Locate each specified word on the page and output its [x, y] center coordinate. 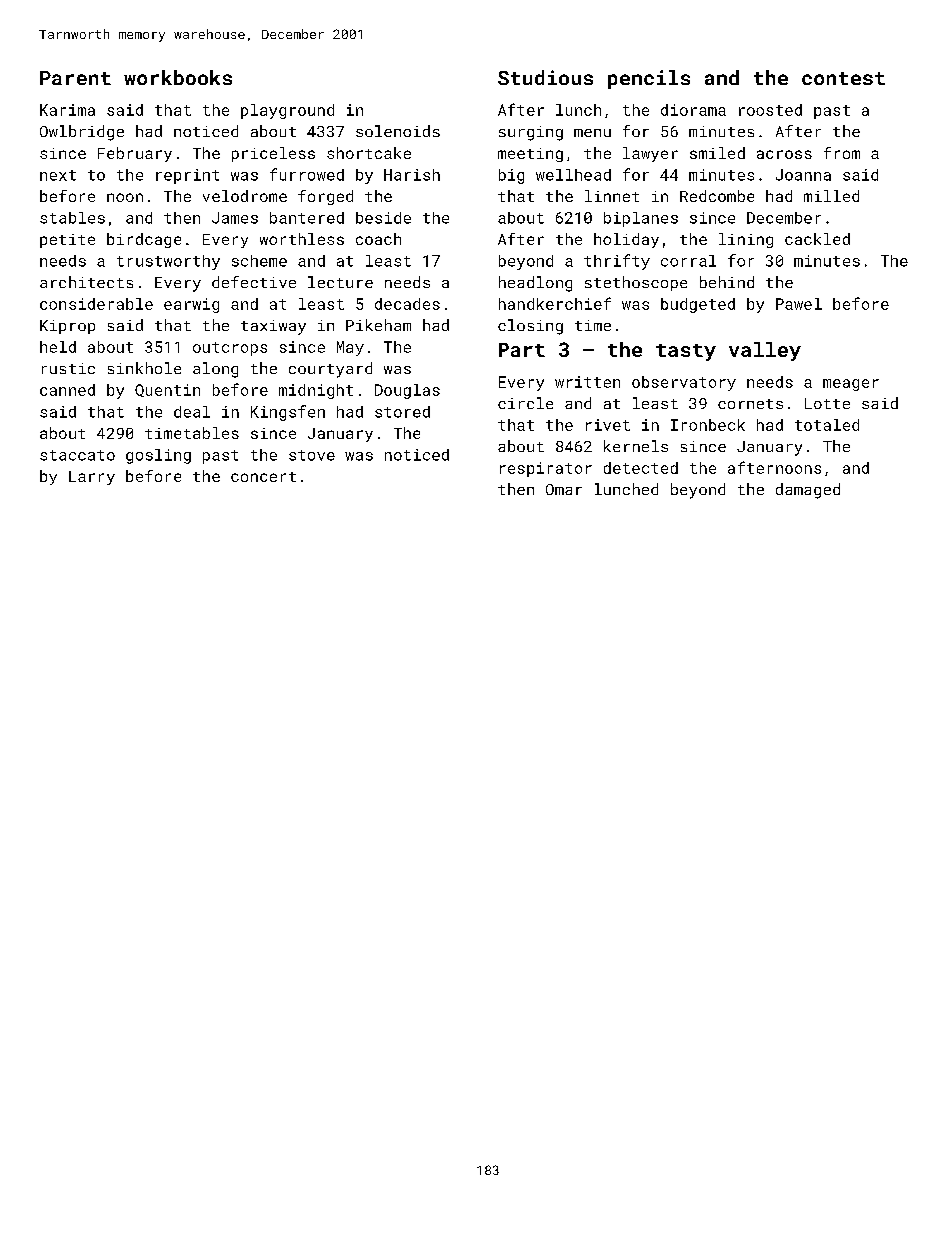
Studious [545, 77]
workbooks [178, 77]
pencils [649, 79]
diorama [693, 110]
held [58, 347]
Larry [92, 478]
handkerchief [555, 303]
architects [86, 282]
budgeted [698, 305]
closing [530, 327]
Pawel [799, 304]
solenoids [398, 131]
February [135, 154]
